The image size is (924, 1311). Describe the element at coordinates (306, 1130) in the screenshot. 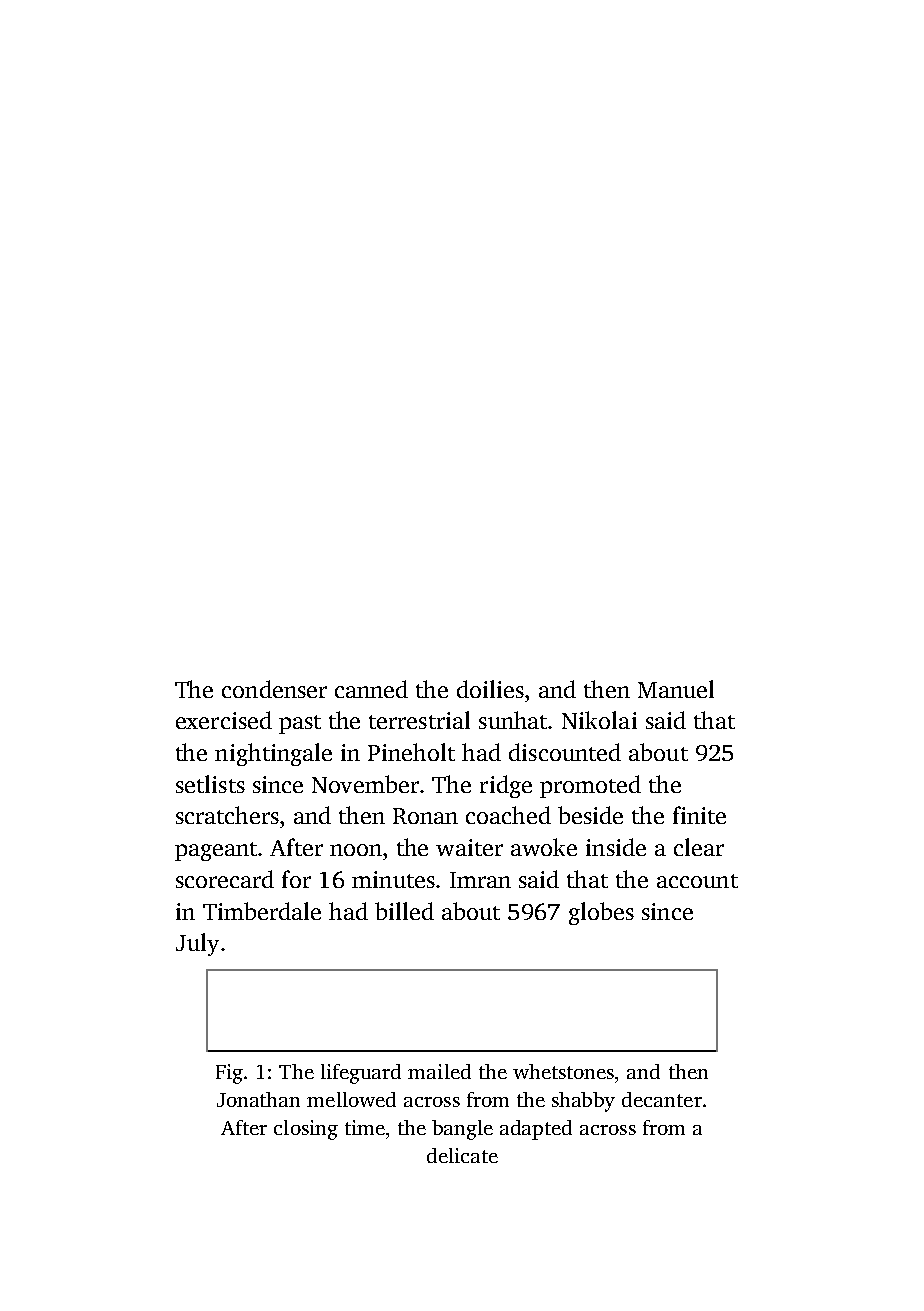

I see `closing` at that location.
